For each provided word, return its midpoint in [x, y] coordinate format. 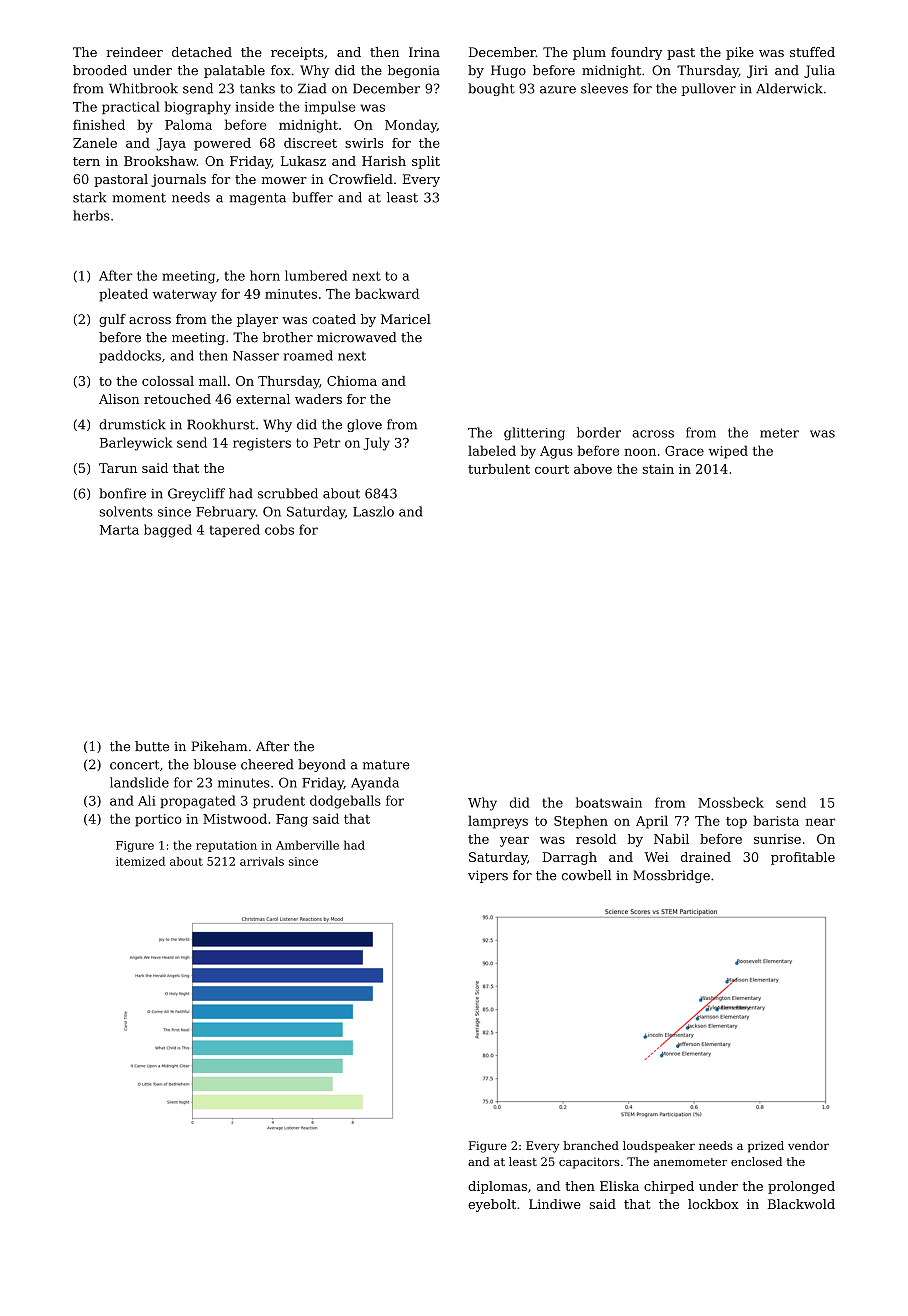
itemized [140, 861]
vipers [488, 876]
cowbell [586, 875]
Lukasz [303, 161]
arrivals [262, 861]
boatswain [609, 802]
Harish [384, 161]
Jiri [757, 71]
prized [766, 1147]
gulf [112, 320]
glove [364, 425]
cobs [279, 529]
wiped [728, 452]
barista [776, 820]
